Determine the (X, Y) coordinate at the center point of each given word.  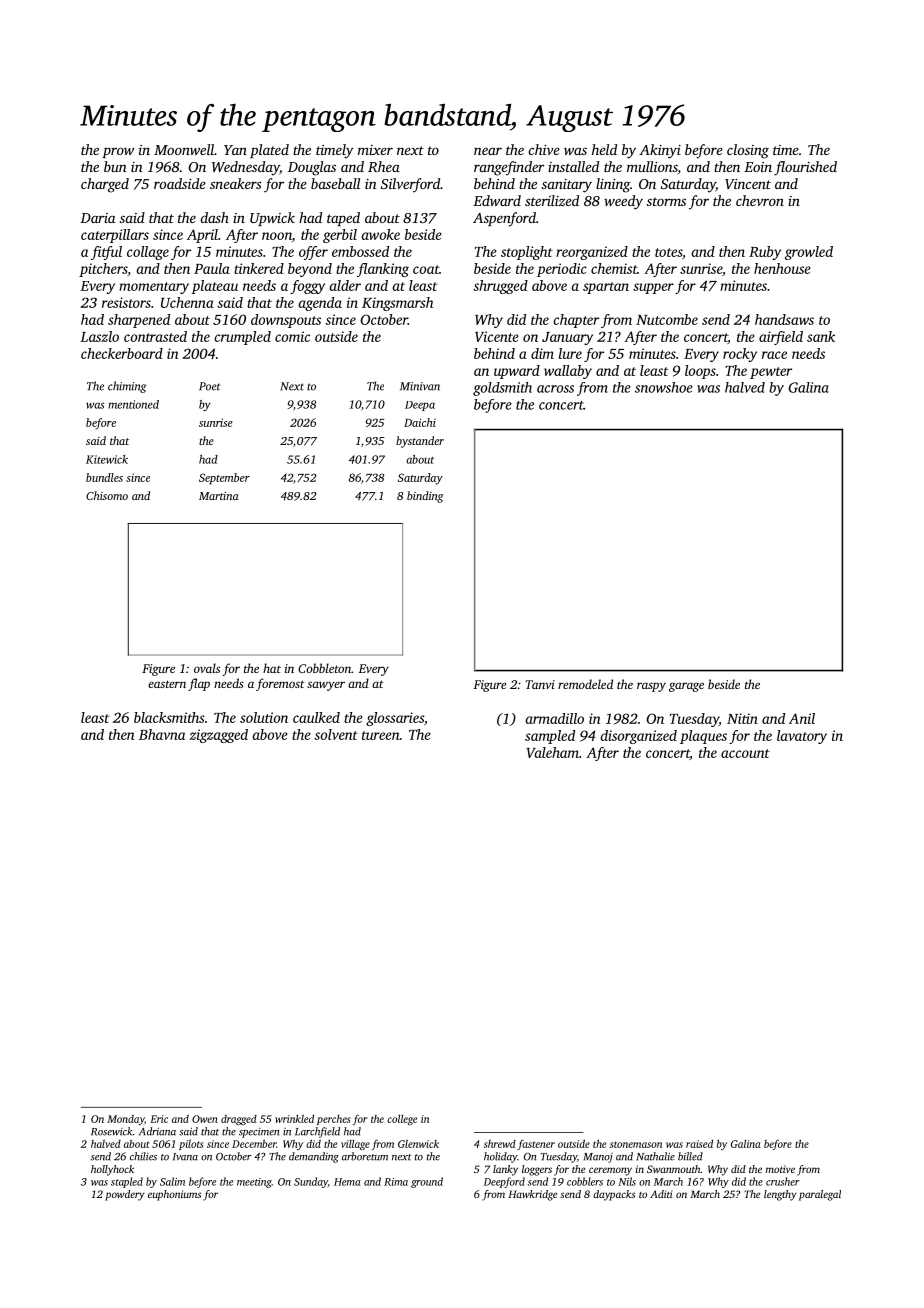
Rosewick (112, 1131)
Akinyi (660, 151)
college (402, 1120)
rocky (740, 355)
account (745, 753)
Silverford (410, 185)
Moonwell (184, 149)
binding (425, 497)
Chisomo (107, 495)
